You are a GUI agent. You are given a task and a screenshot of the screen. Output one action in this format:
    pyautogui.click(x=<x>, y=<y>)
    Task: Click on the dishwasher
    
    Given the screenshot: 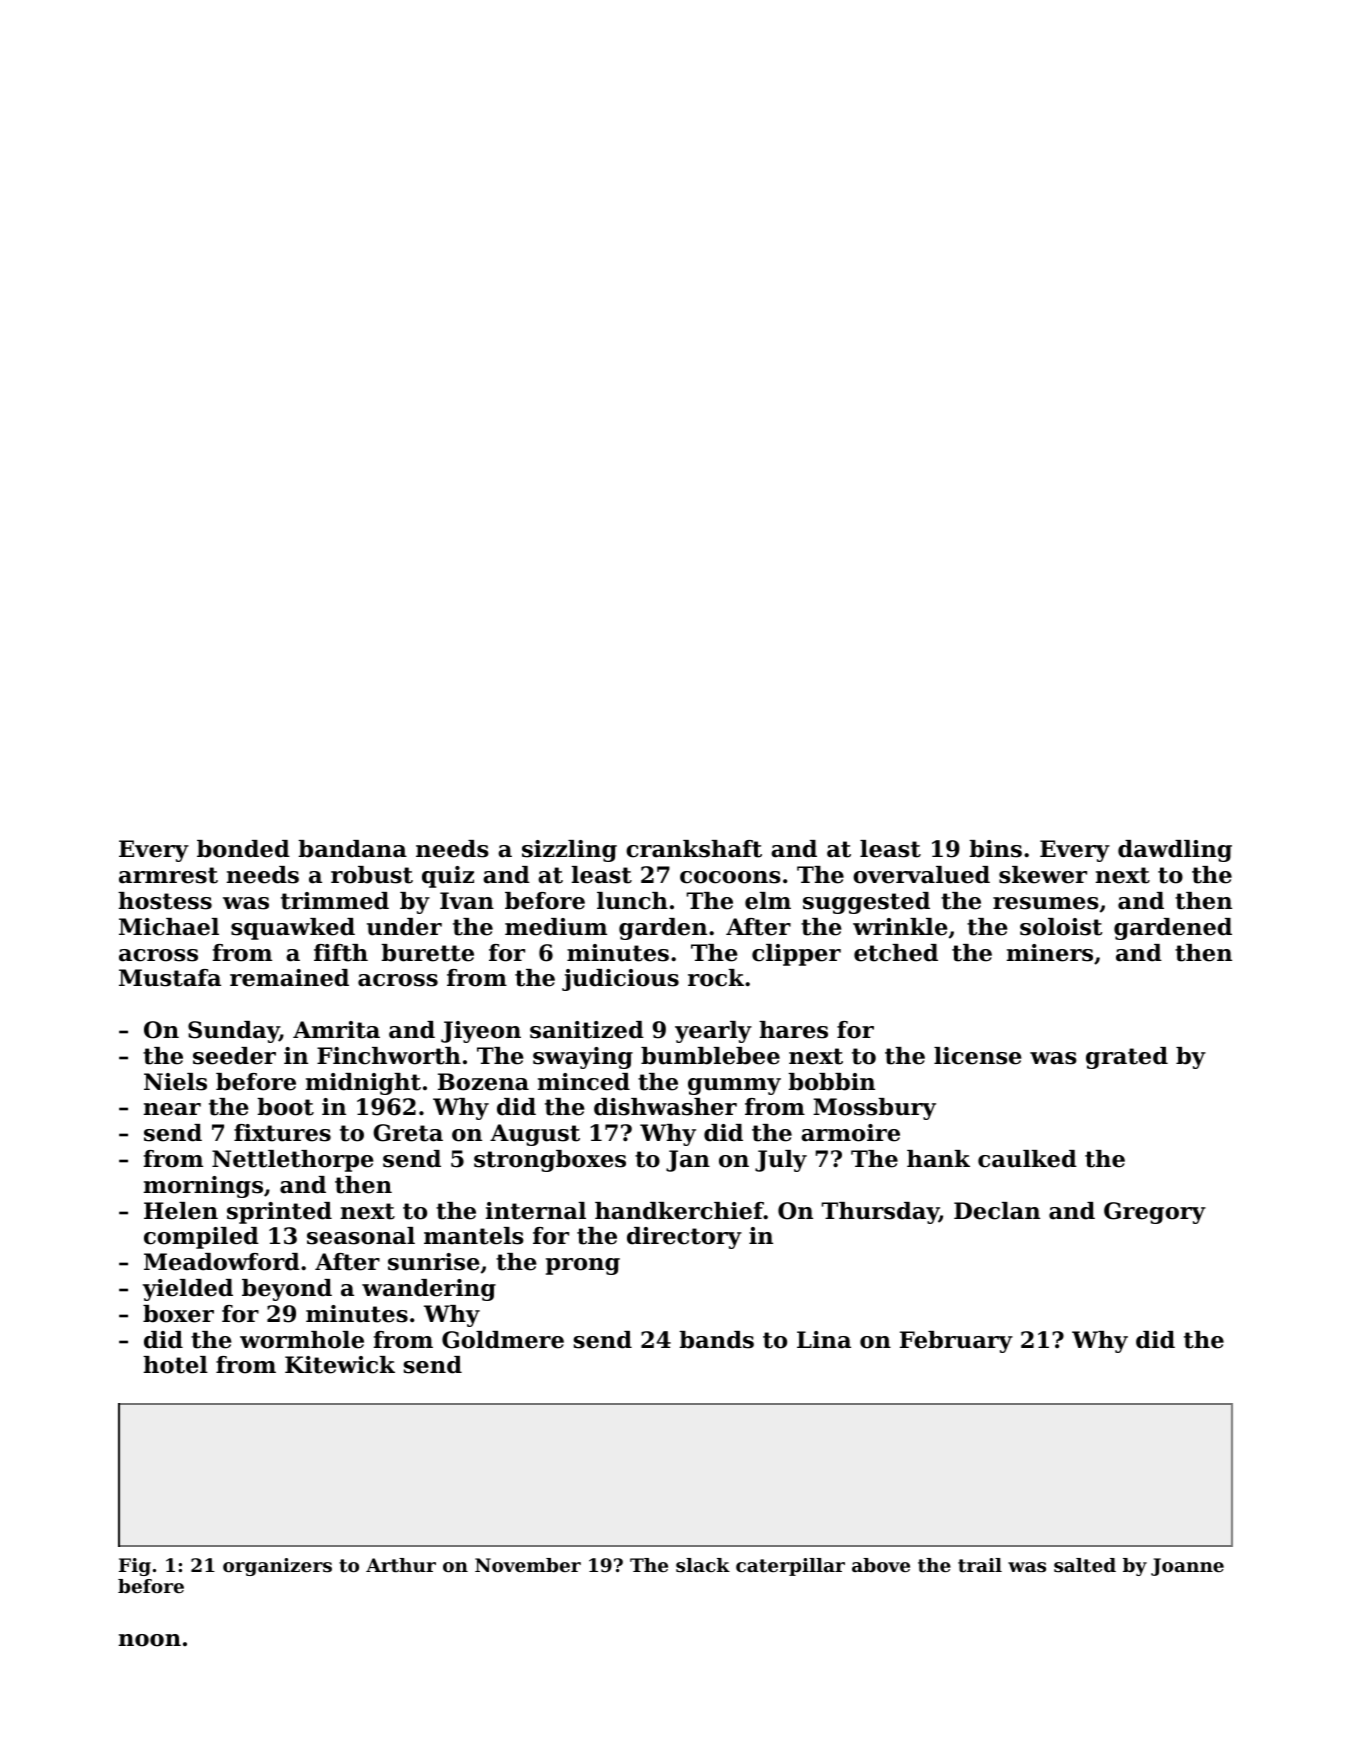 What is the action you would take?
    pyautogui.click(x=665, y=1107)
